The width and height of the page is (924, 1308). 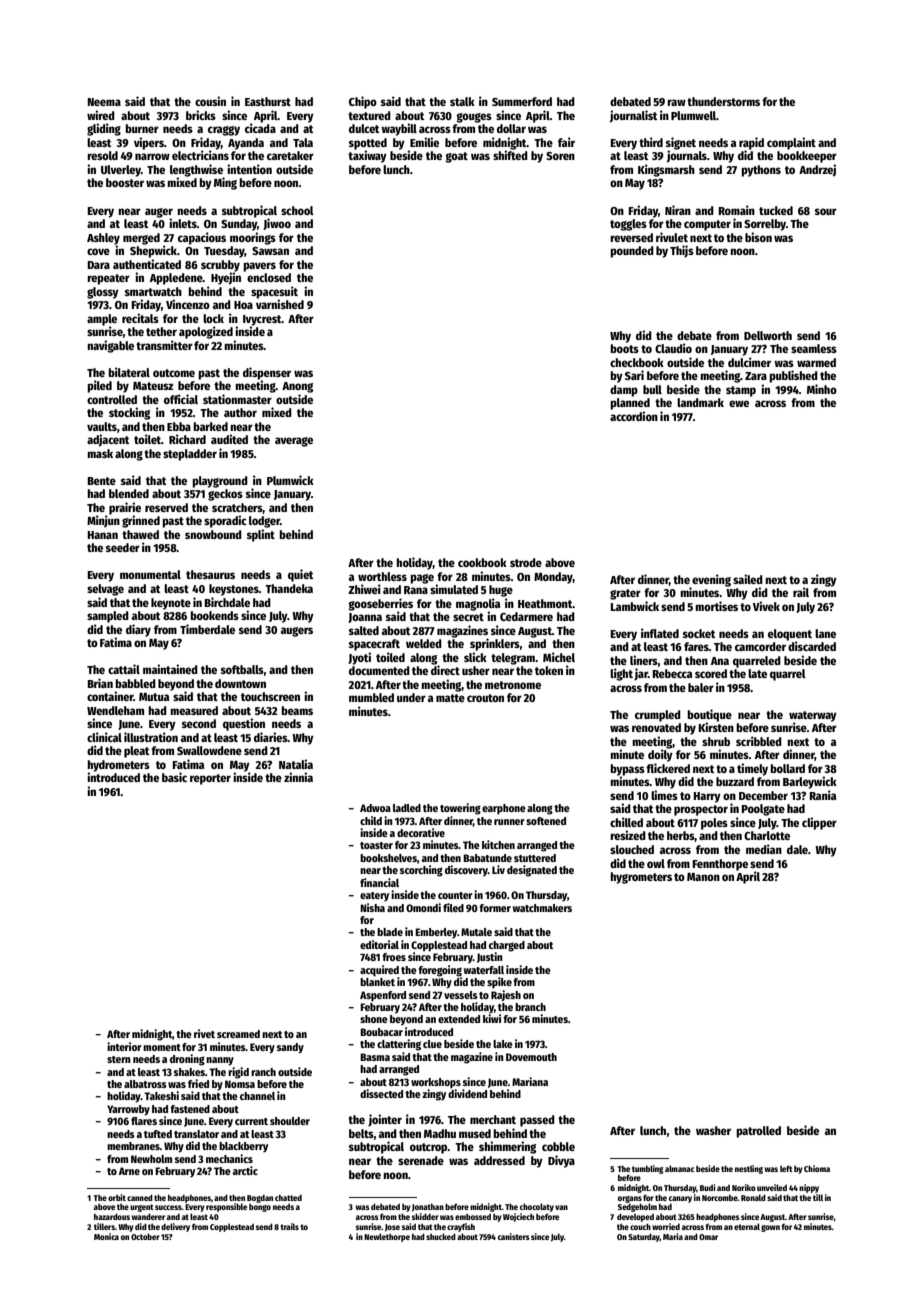 I want to click on Yarrowby, so click(x=128, y=1110).
